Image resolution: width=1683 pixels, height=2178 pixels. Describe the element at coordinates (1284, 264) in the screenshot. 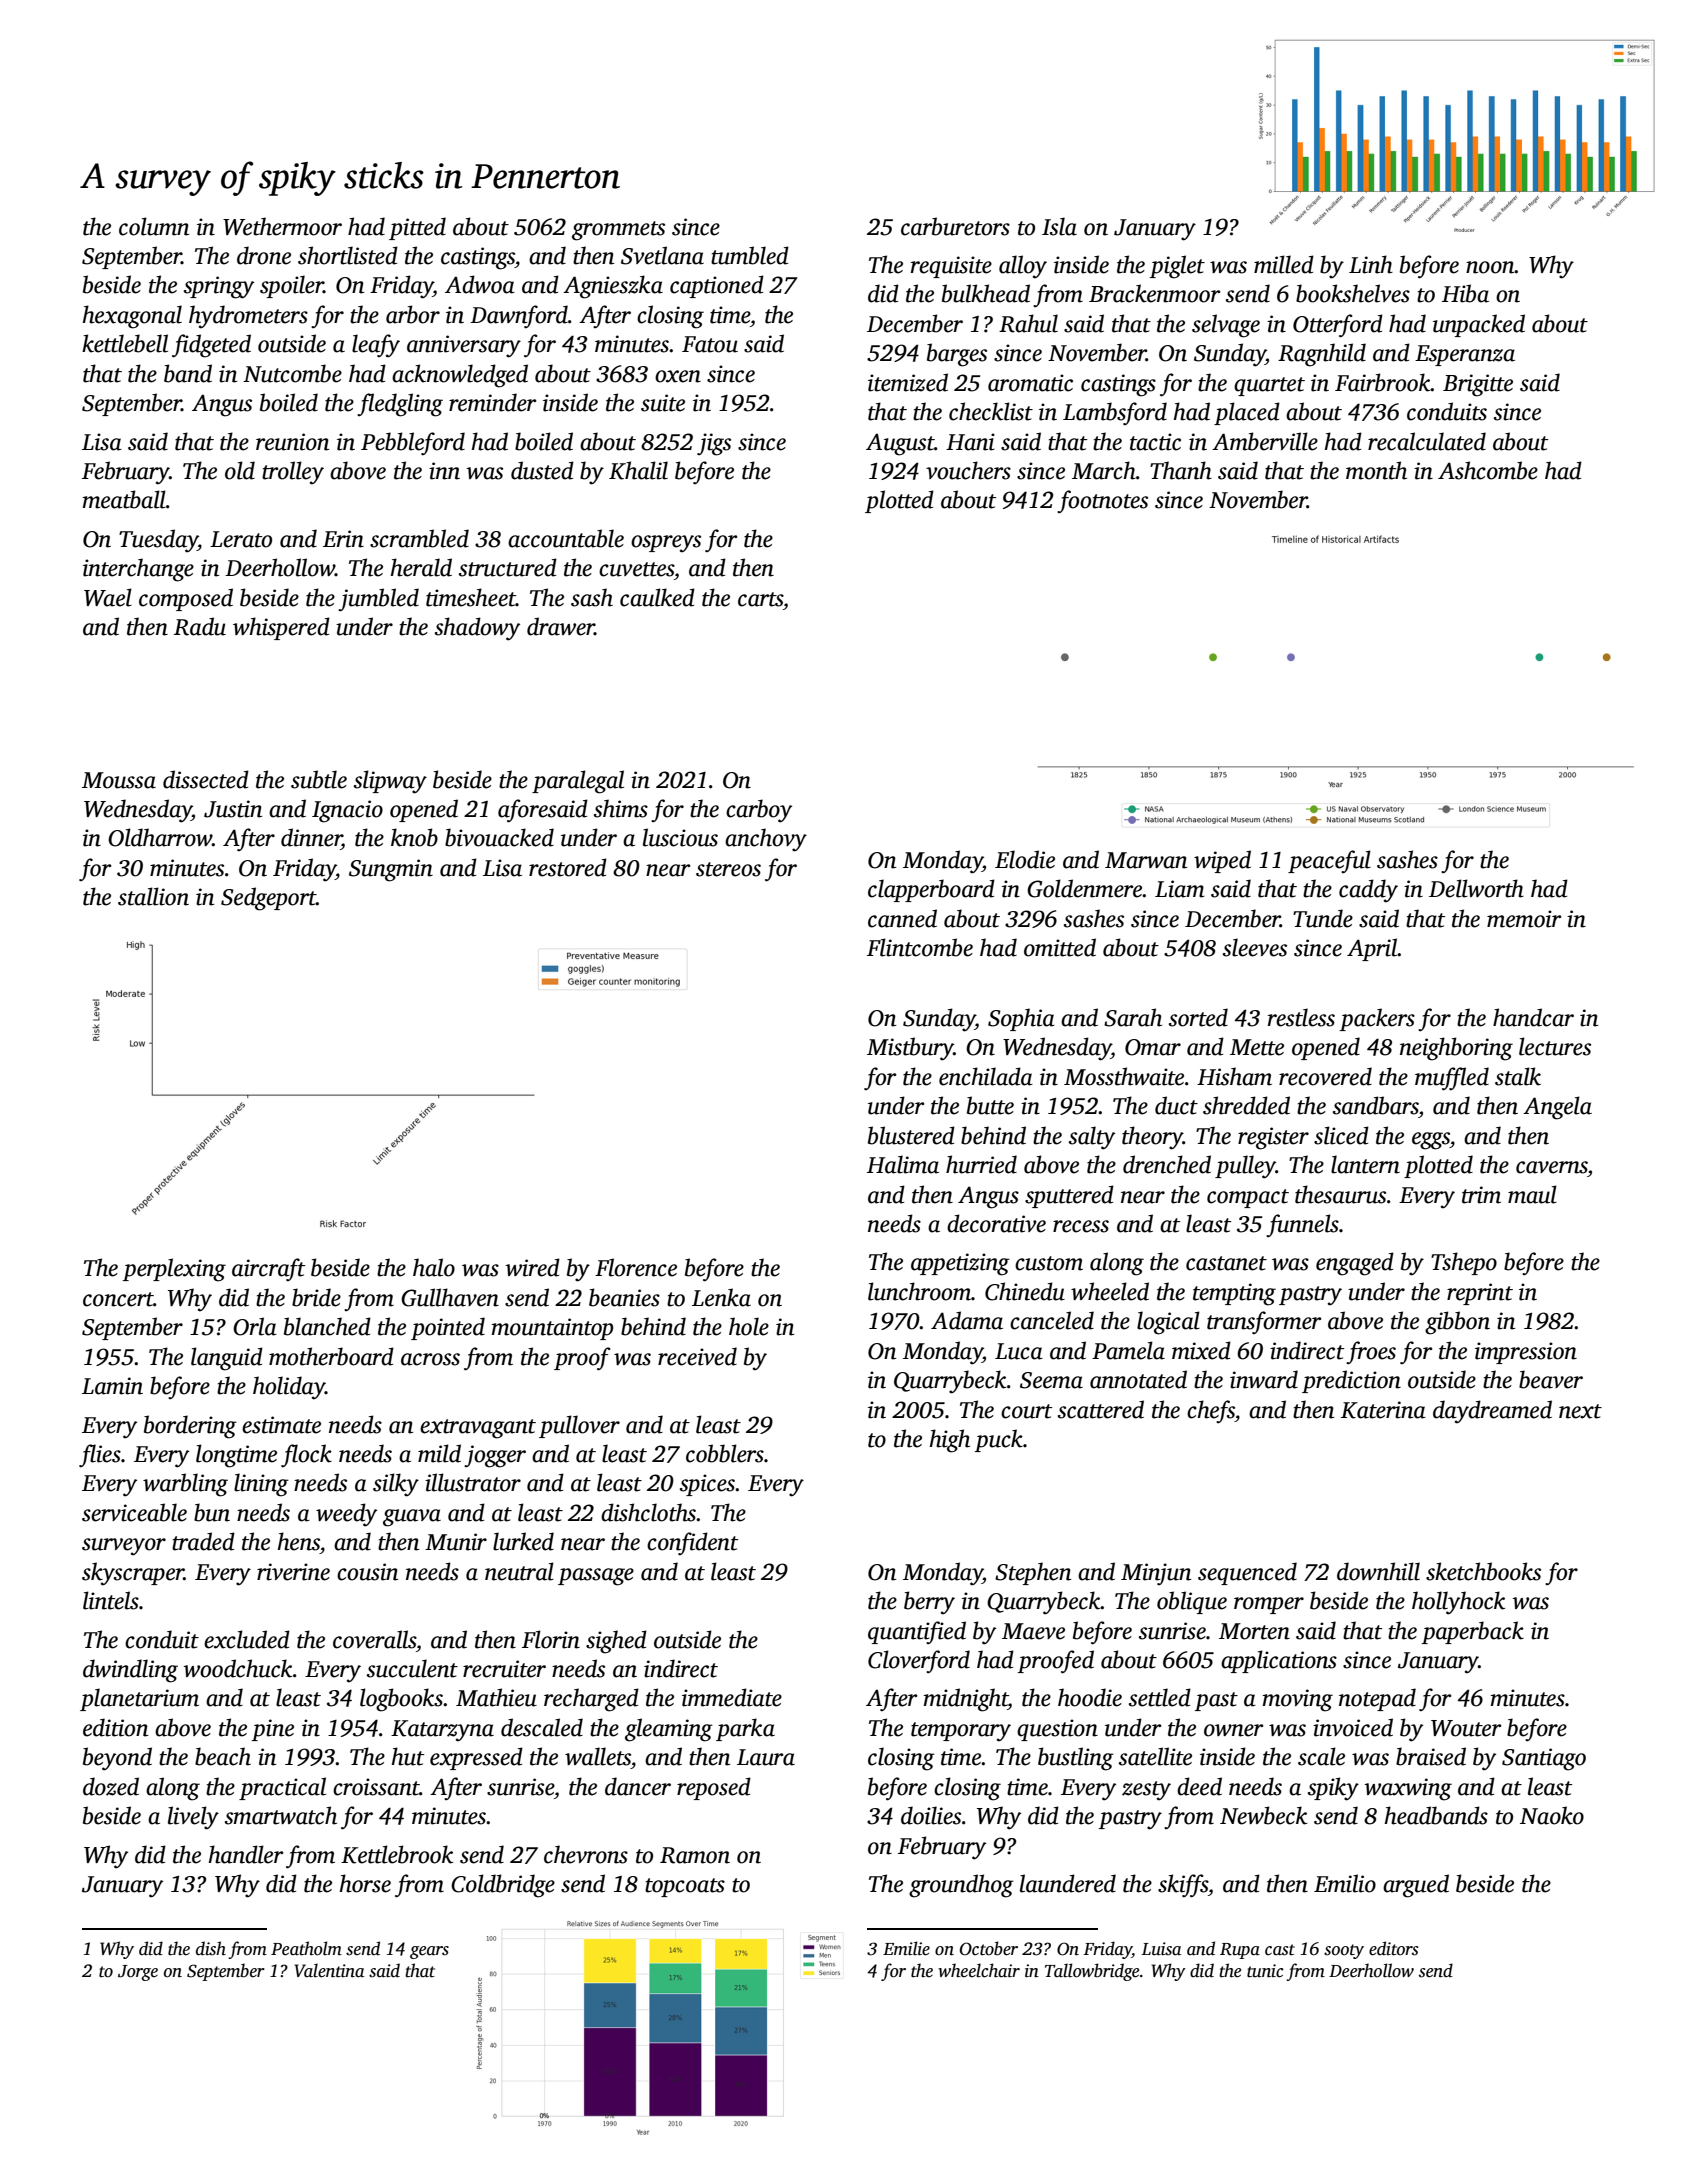

I see `milled` at that location.
